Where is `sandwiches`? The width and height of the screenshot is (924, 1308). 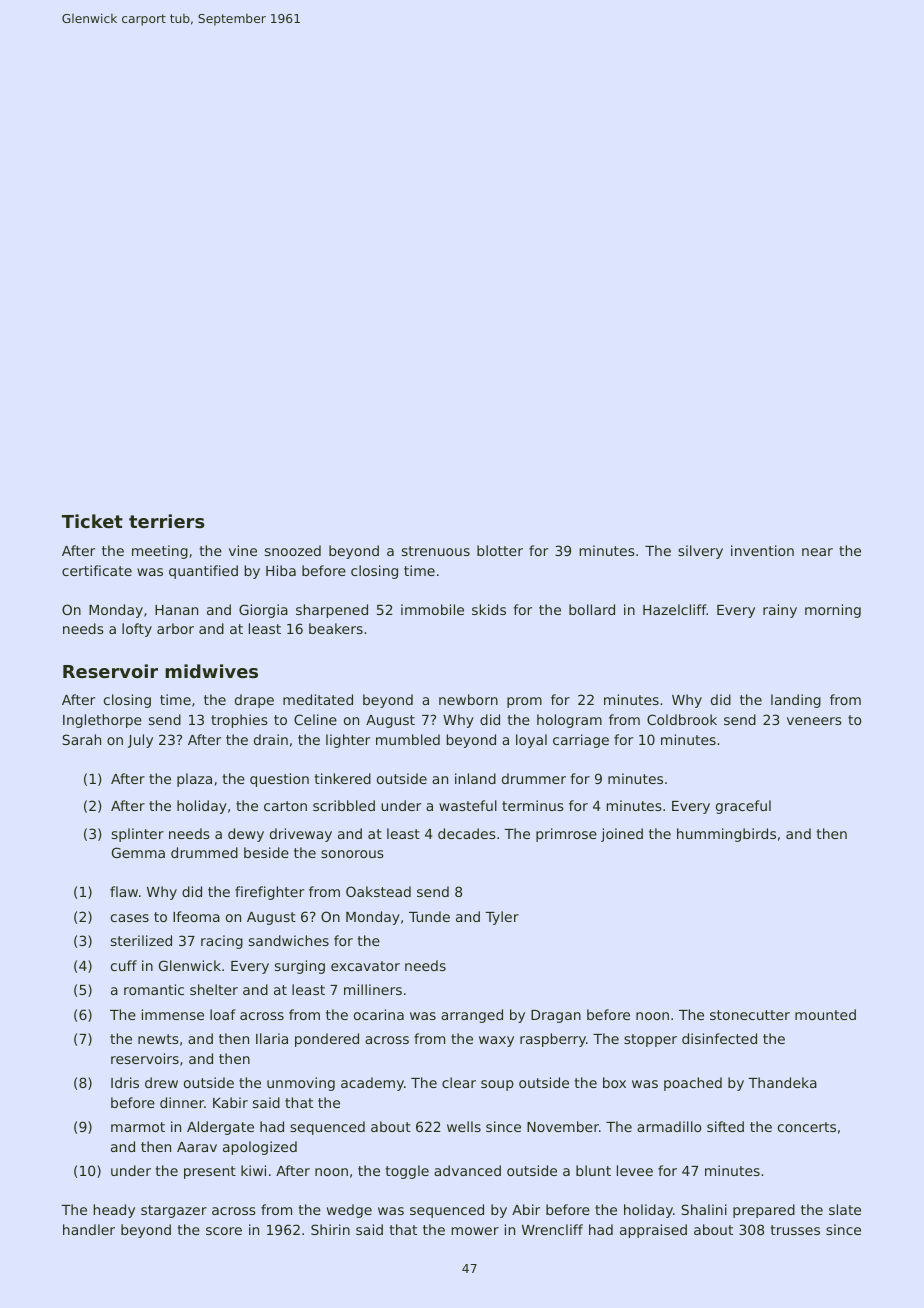 sandwiches is located at coordinates (289, 940).
